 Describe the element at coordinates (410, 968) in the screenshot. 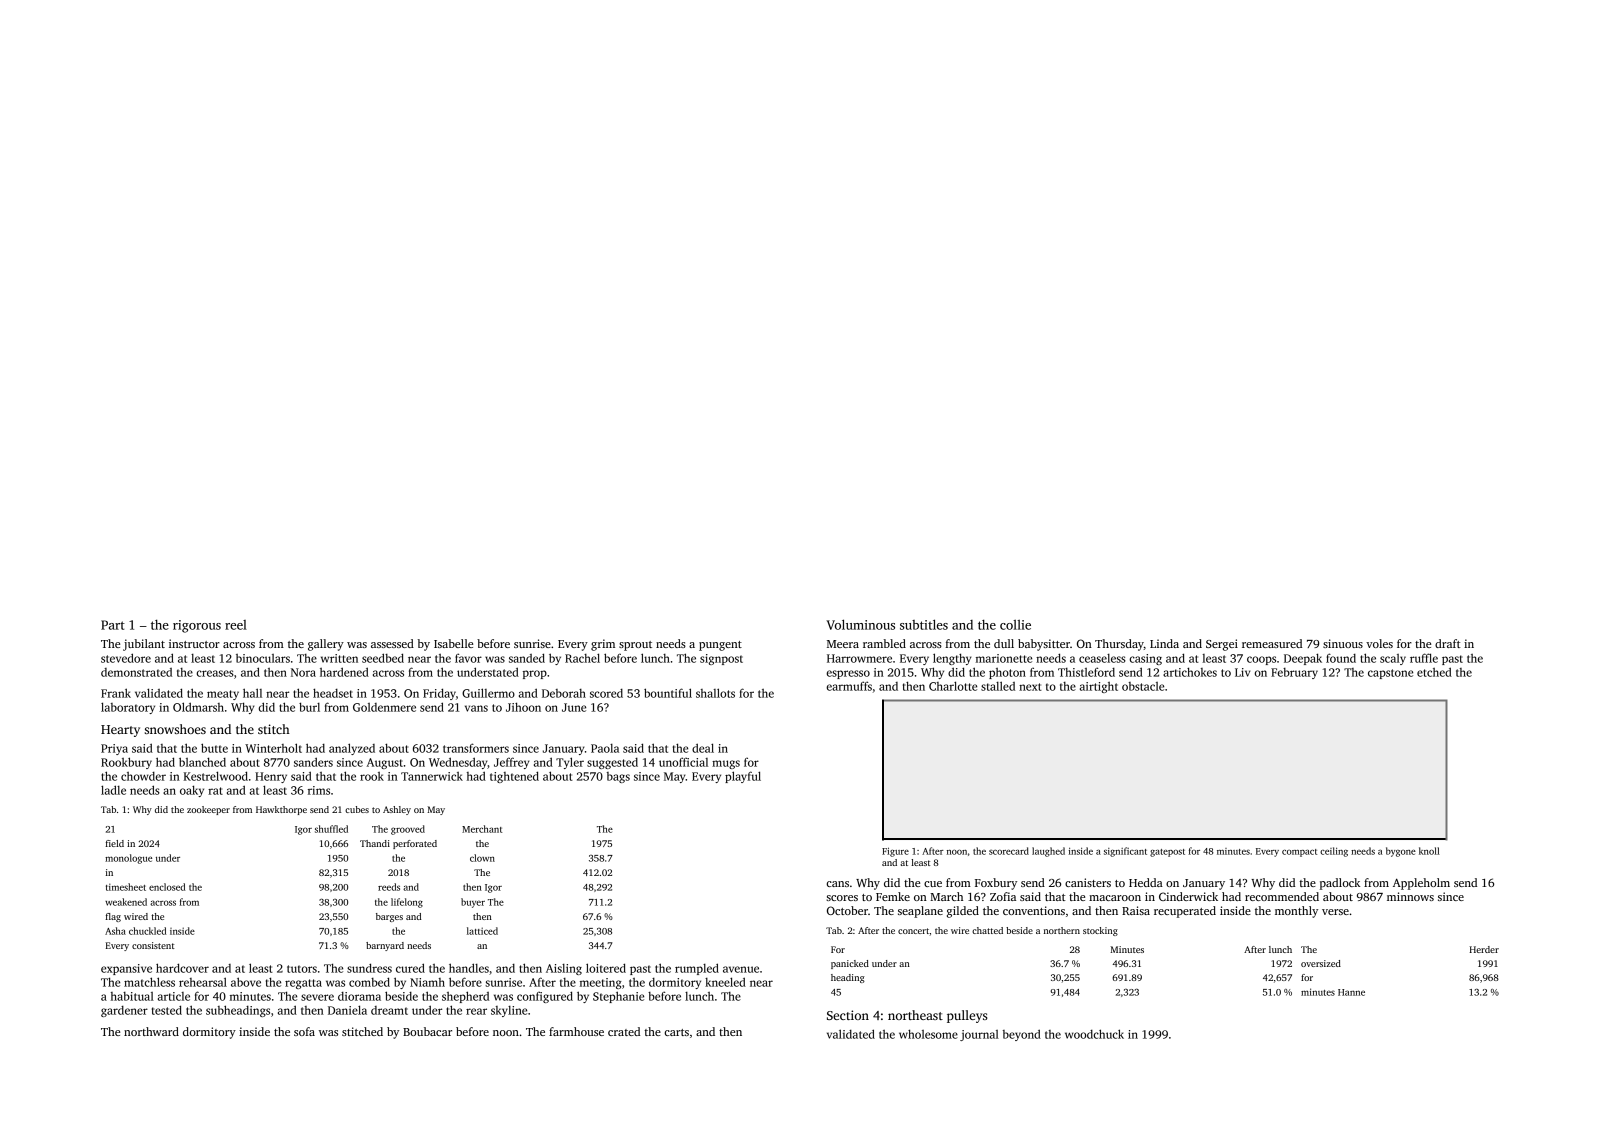

I see `cured` at that location.
